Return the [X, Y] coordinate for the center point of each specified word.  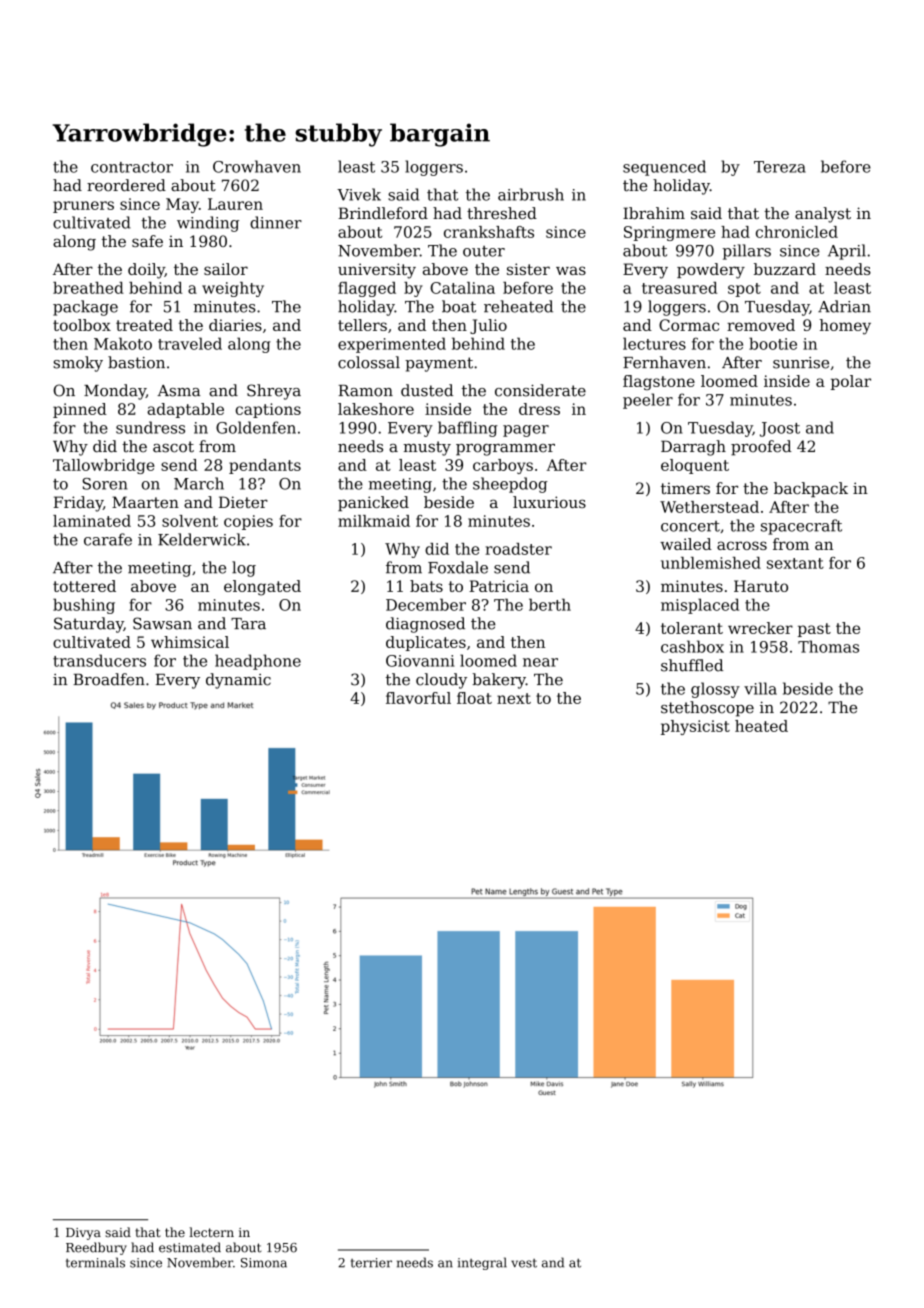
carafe [108, 539]
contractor [132, 167]
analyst [823, 215]
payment [439, 364]
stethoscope [707, 709]
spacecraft [801, 527]
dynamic [238, 681]
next [514, 698]
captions [268, 410]
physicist [695, 727]
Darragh [693, 448]
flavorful [418, 698]
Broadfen [109, 679]
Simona [264, 1263]
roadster [518, 549]
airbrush [531, 194]
